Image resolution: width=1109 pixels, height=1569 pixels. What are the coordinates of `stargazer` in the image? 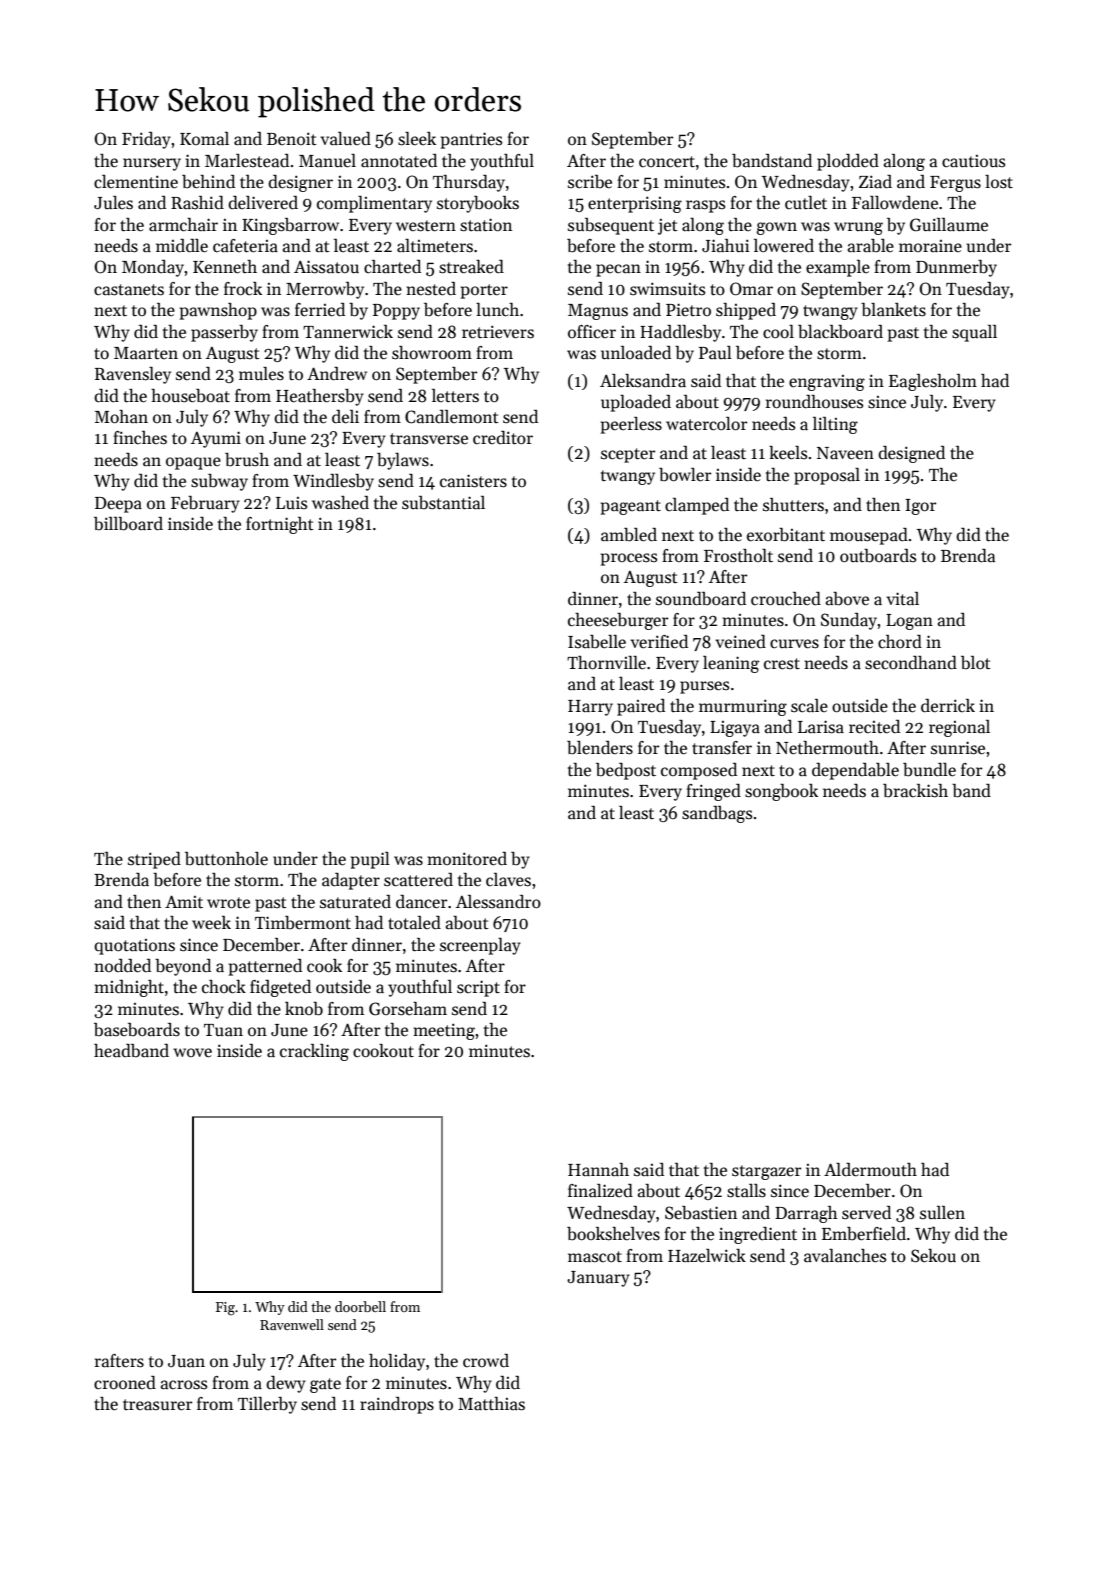 It's located at (766, 1172).
